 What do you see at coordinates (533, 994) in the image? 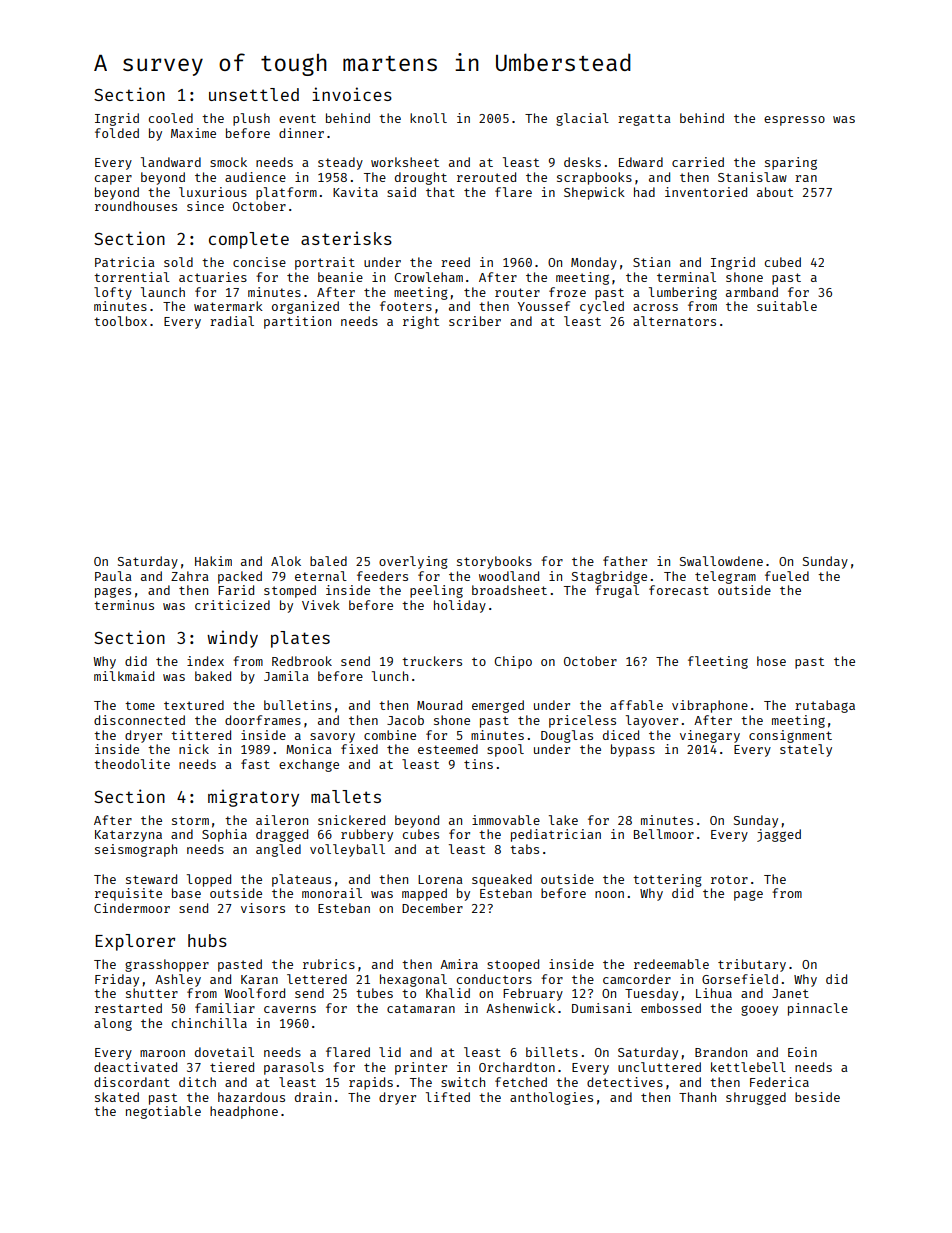
I see `February` at bounding box center [533, 994].
